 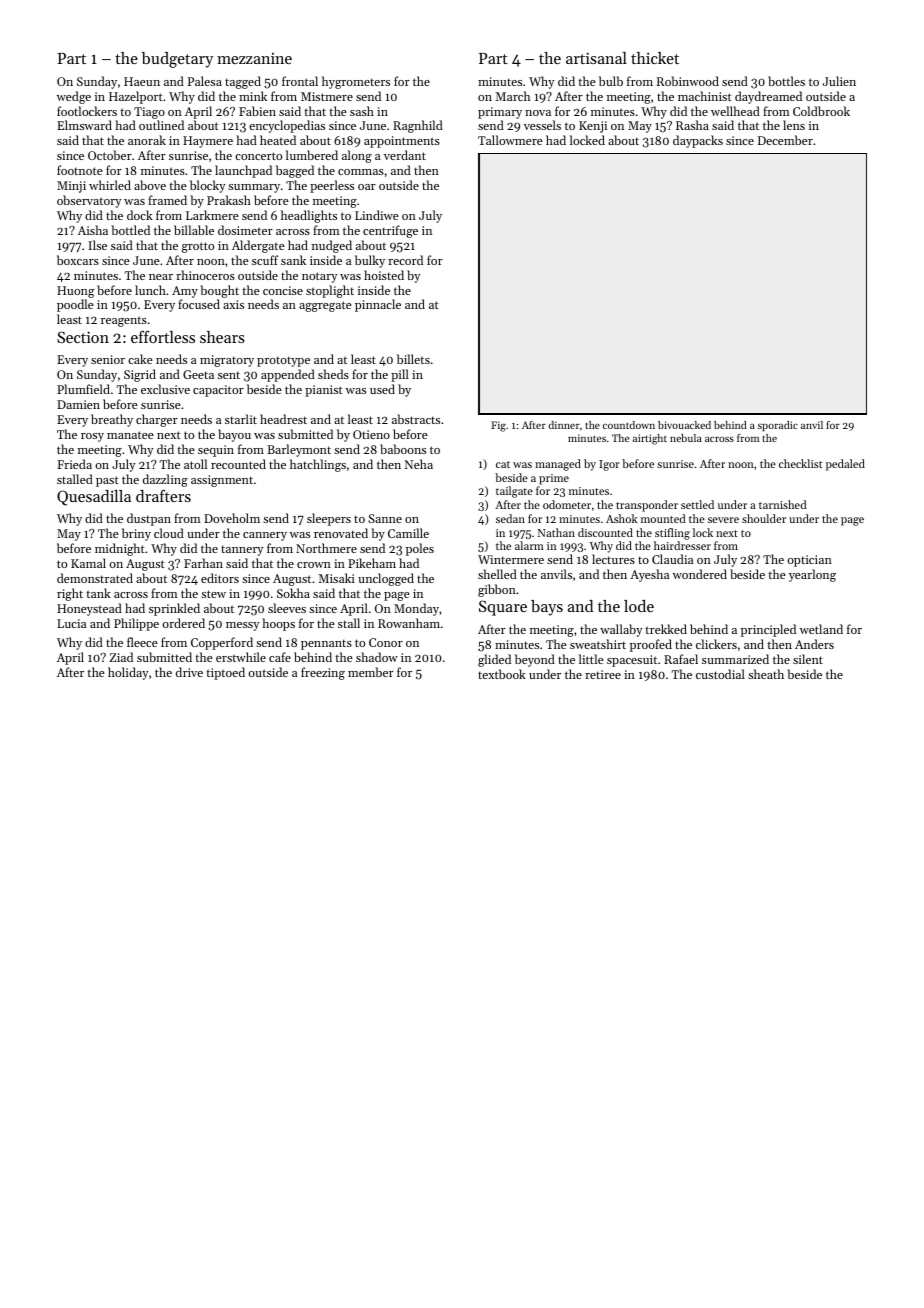 What do you see at coordinates (361, 172) in the screenshot?
I see `commas` at bounding box center [361, 172].
